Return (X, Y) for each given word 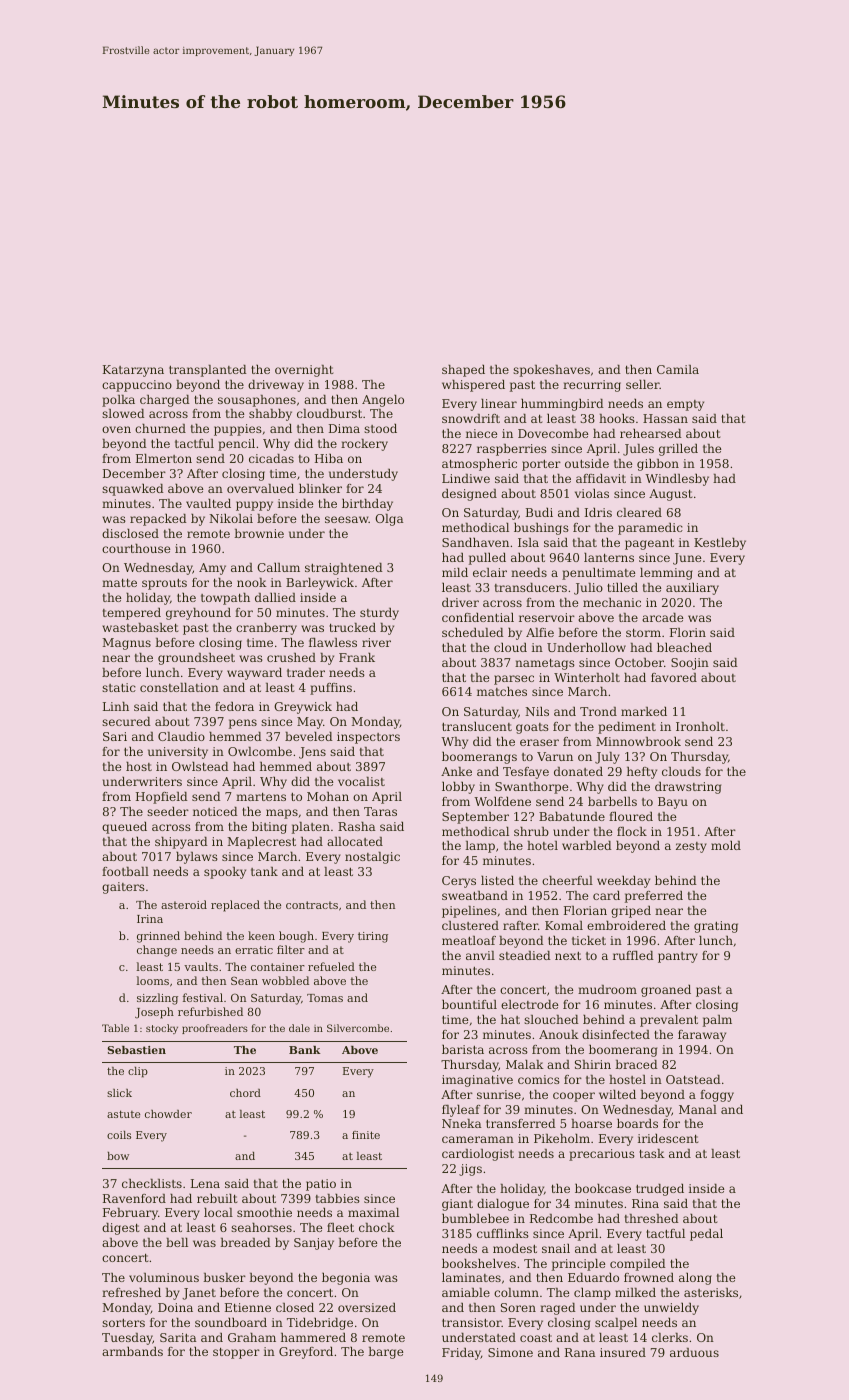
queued (124, 828)
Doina (175, 1307)
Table (115, 1028)
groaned (666, 991)
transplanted (208, 371)
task (652, 1153)
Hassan (665, 418)
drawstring (688, 788)
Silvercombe (358, 1028)
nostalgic (372, 858)
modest (515, 1248)
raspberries (512, 450)
